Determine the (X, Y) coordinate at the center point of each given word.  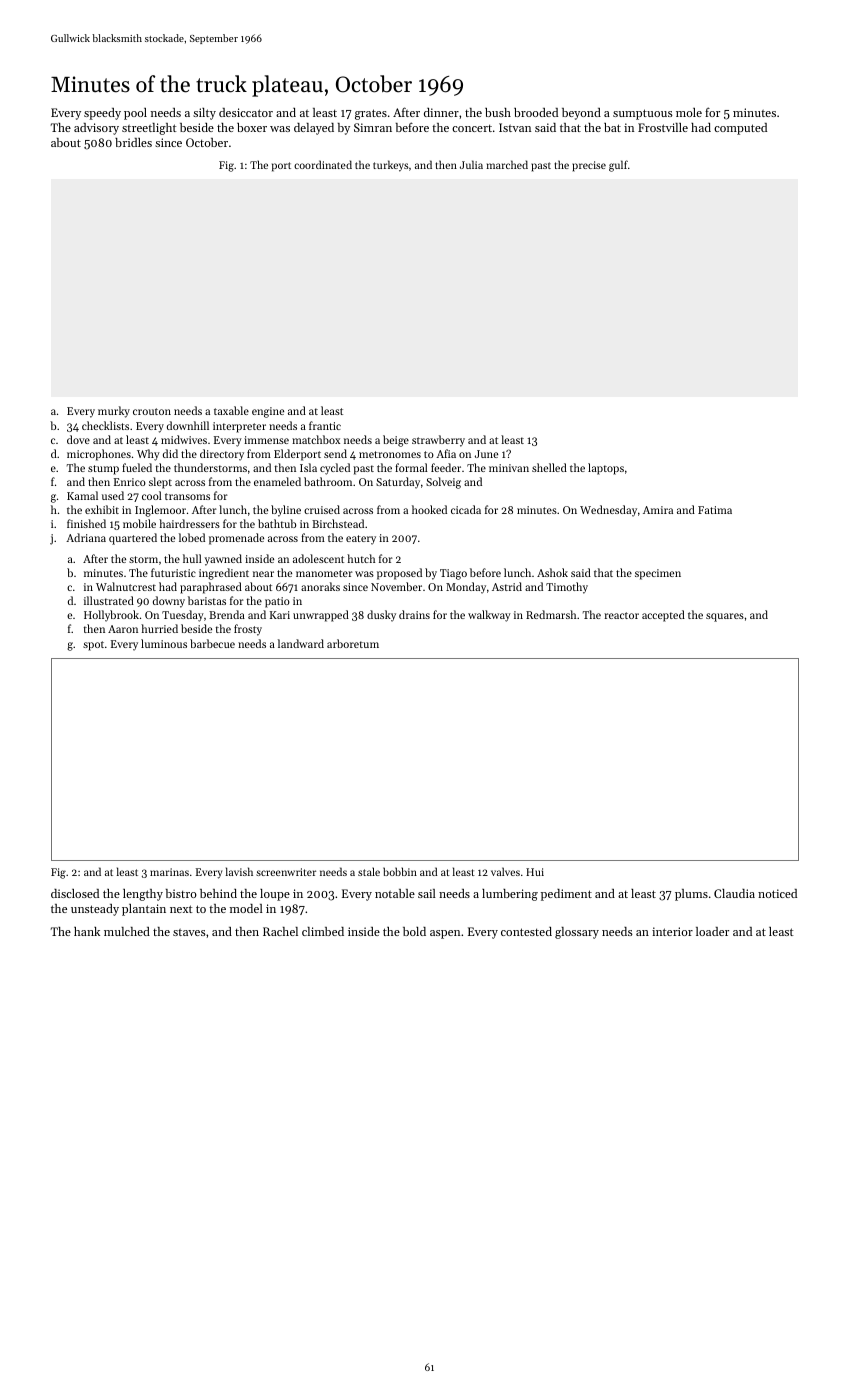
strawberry (438, 441)
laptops (606, 469)
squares (725, 617)
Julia (471, 164)
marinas (169, 872)
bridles (133, 142)
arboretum (353, 643)
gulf (618, 166)
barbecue (212, 643)
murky (114, 412)
